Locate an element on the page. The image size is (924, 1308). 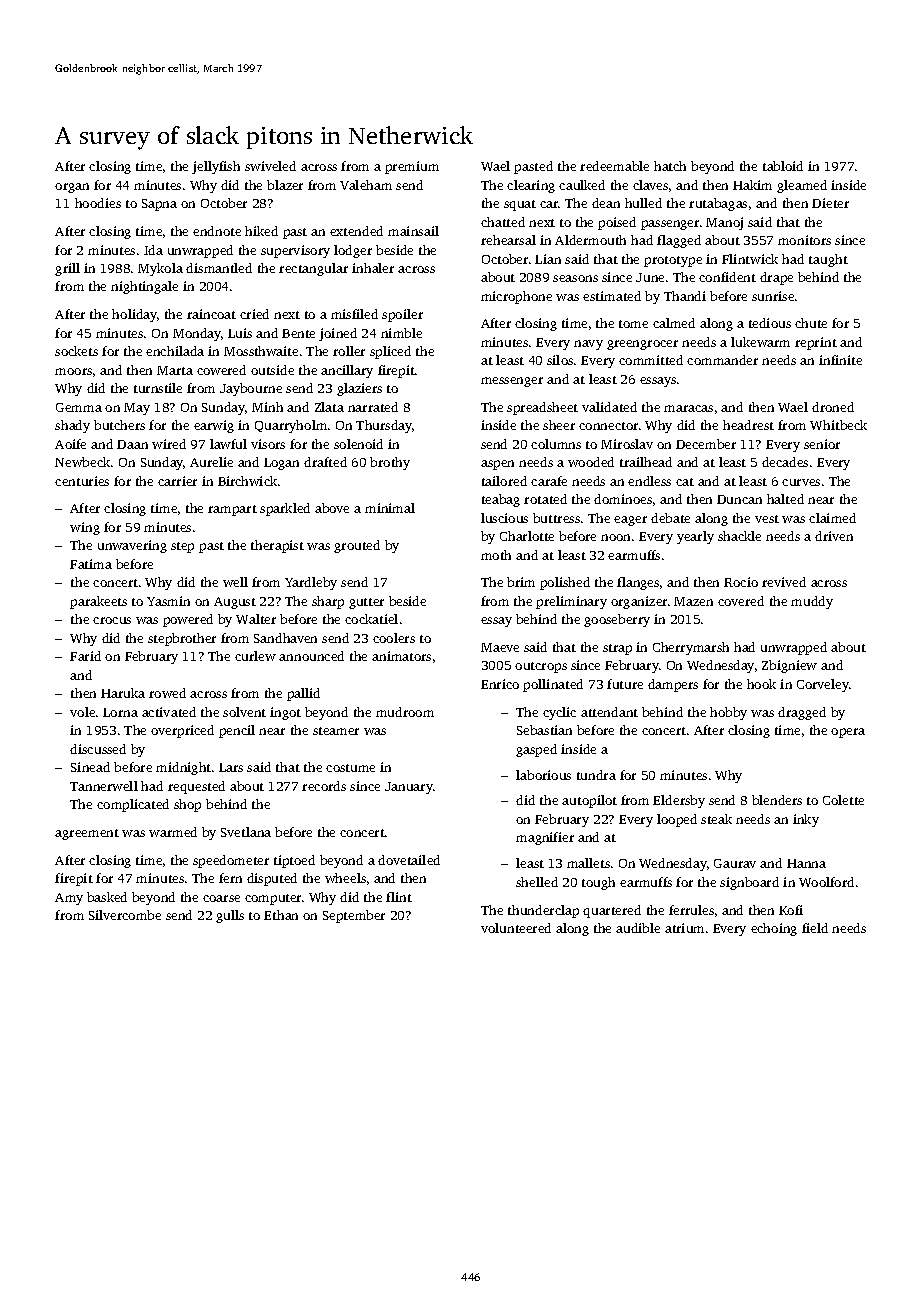
maracas is located at coordinates (688, 408).
